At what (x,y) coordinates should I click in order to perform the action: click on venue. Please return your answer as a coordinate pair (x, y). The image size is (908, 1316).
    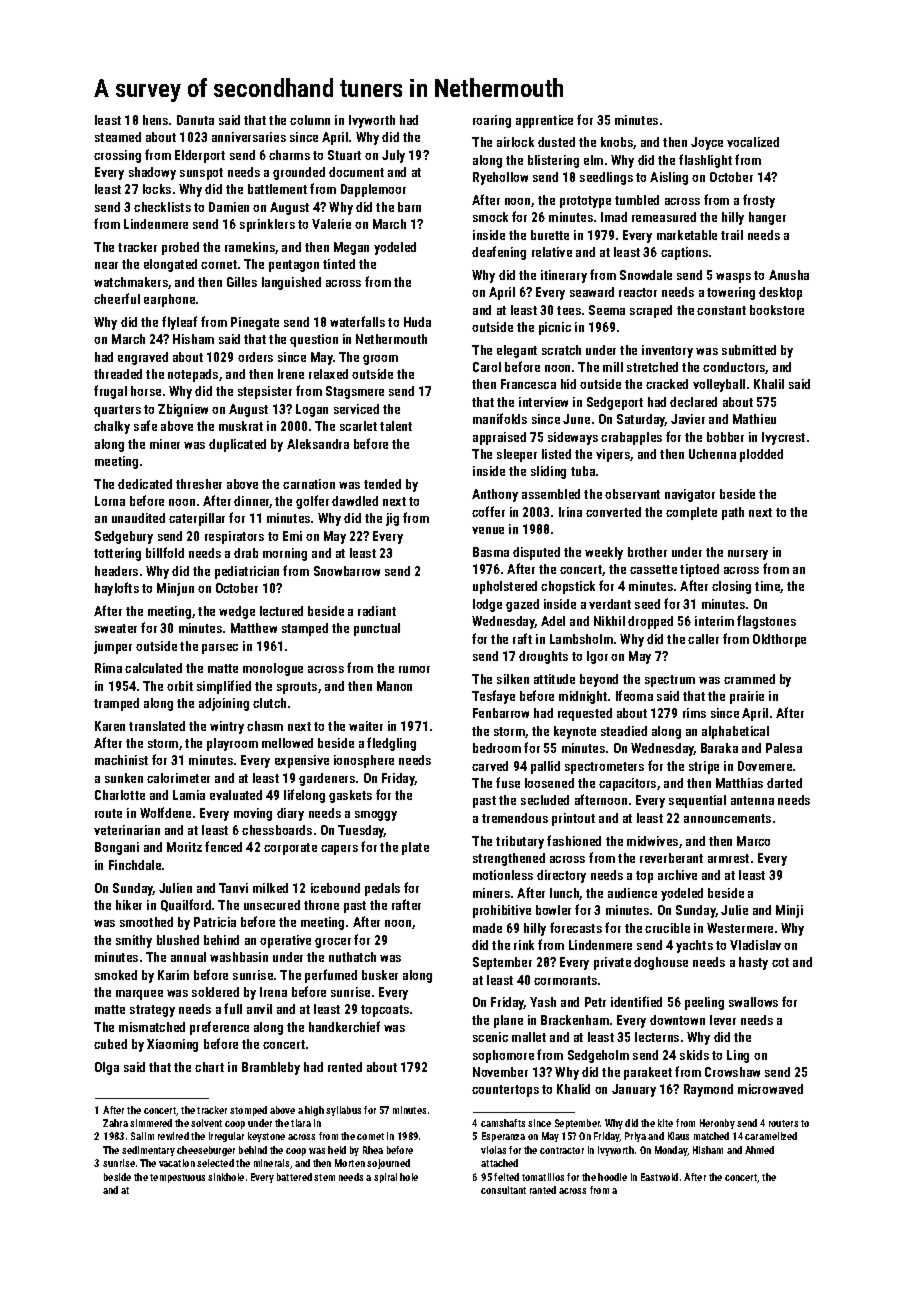
    Looking at the image, I should click on (488, 530).
